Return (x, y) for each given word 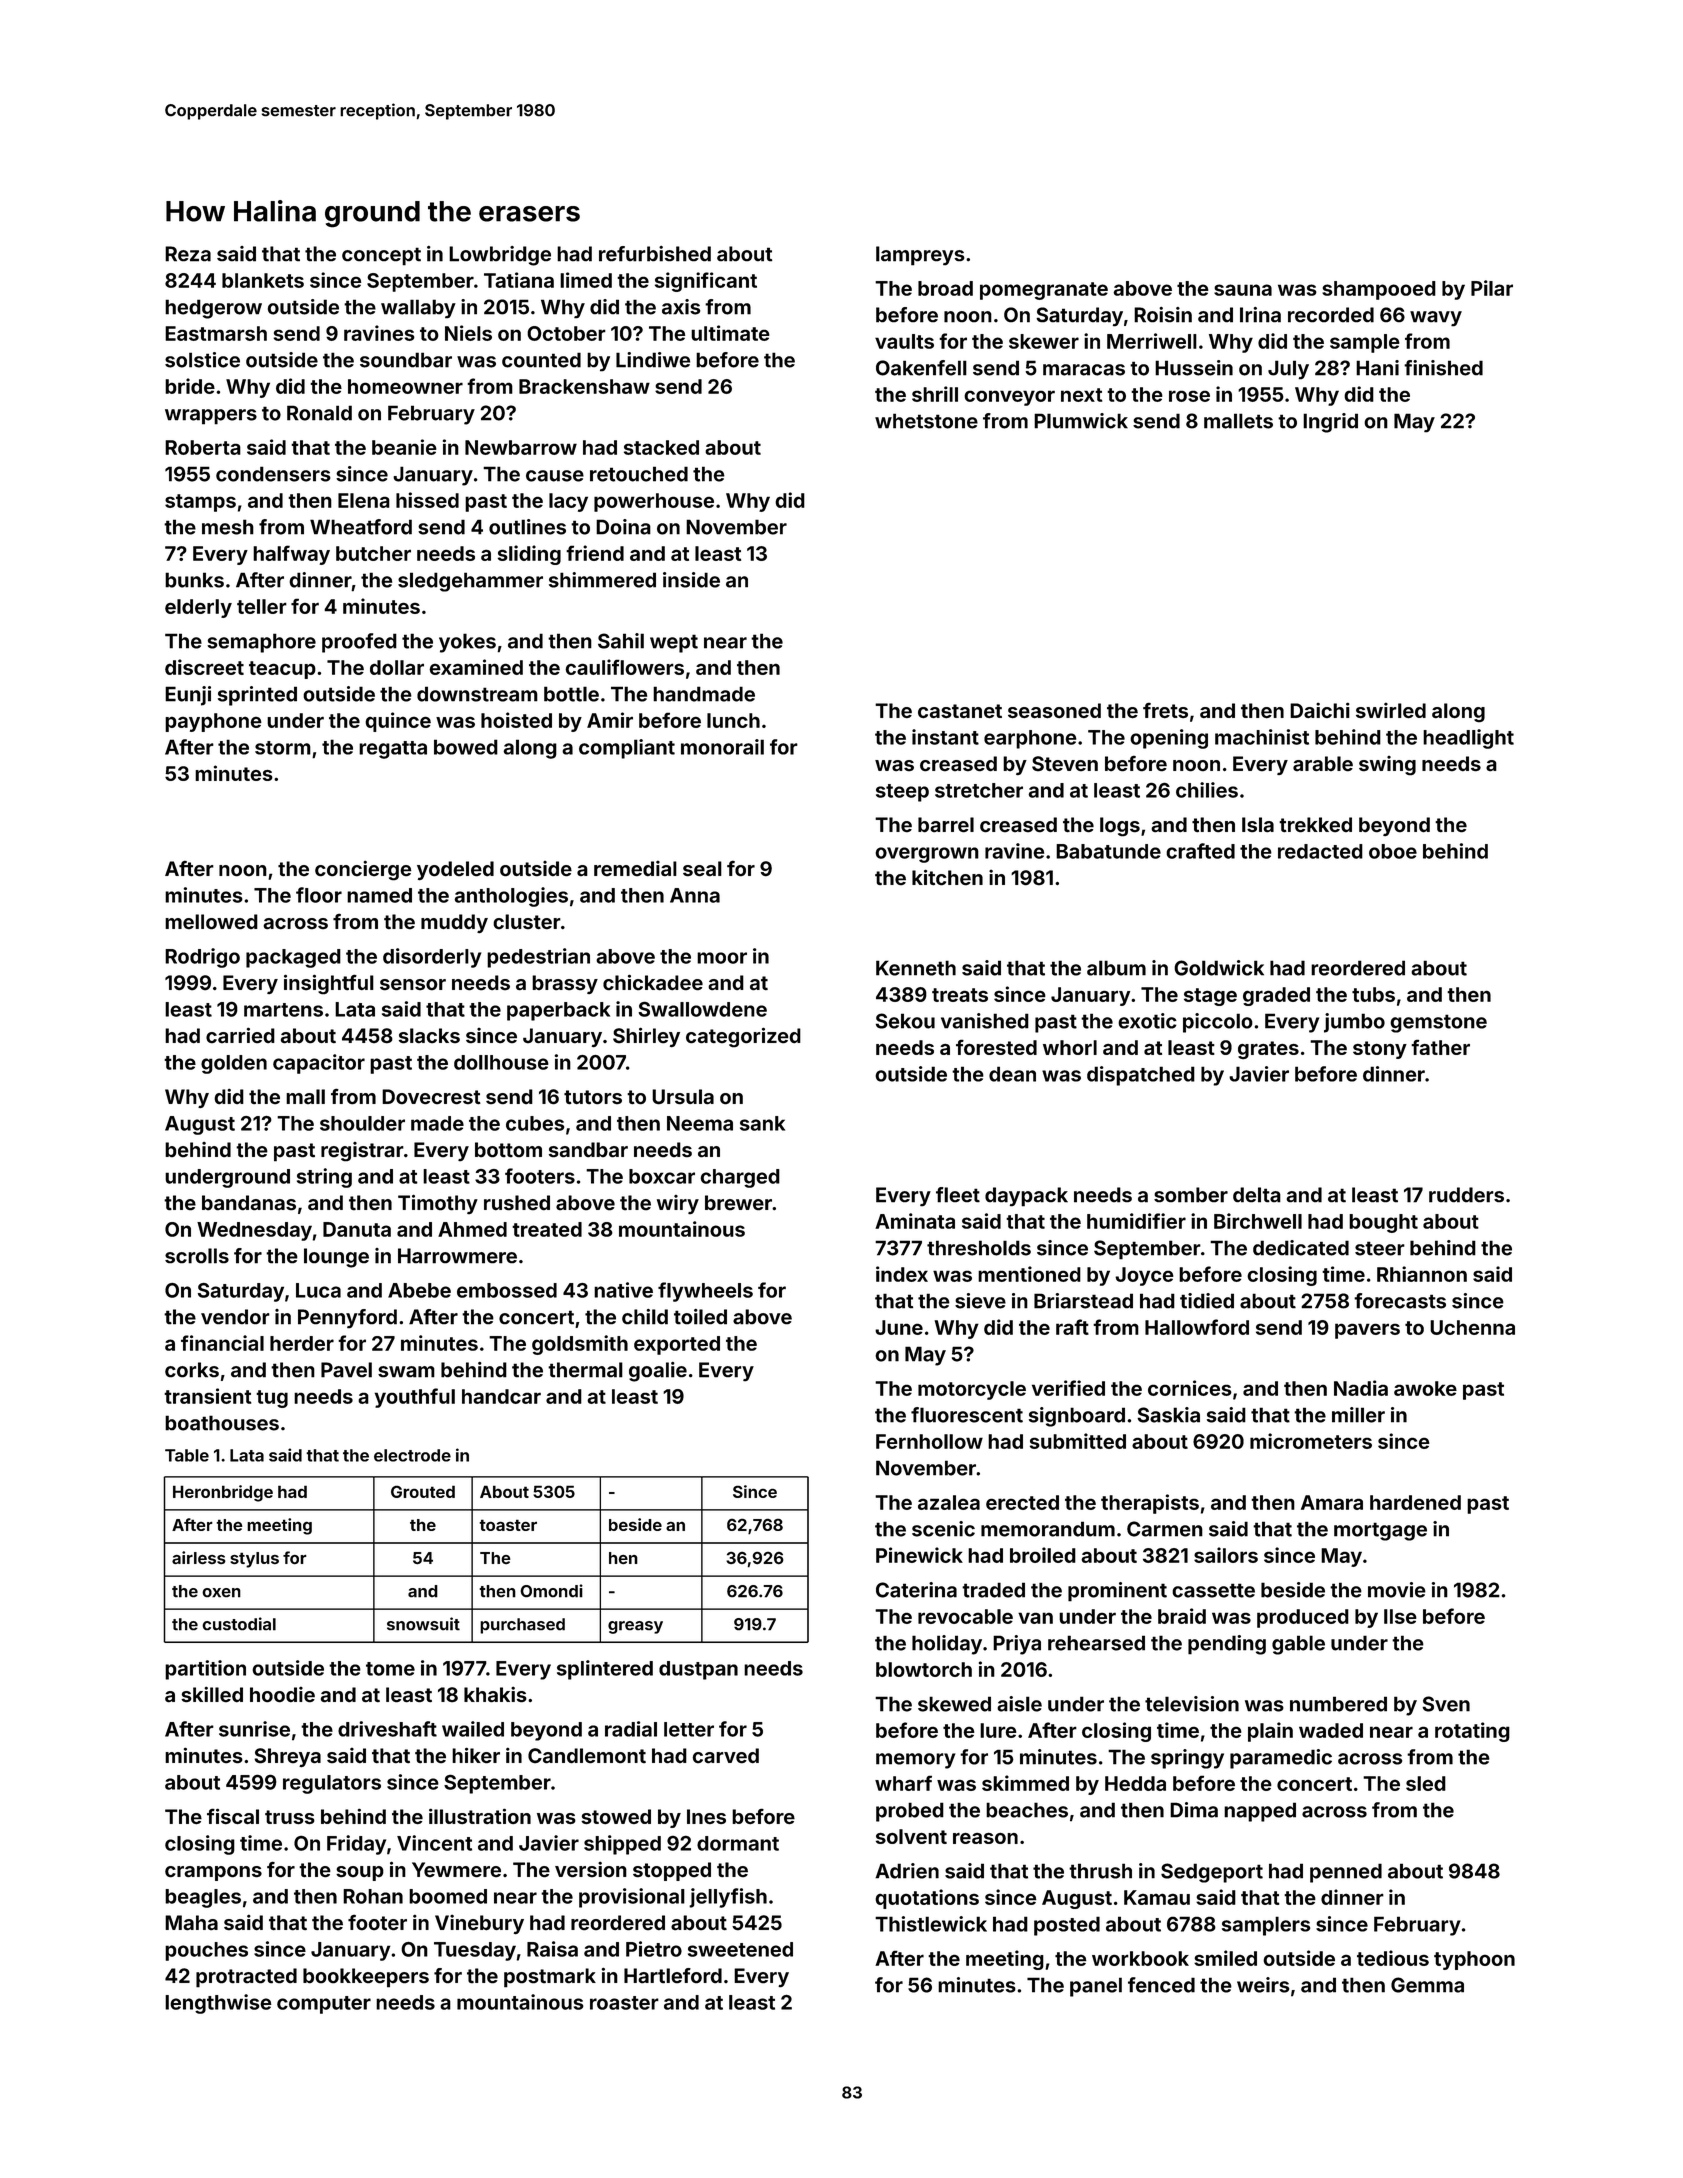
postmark (550, 1978)
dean (1012, 1074)
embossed (507, 1290)
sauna (1243, 290)
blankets (263, 280)
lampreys (920, 256)
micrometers (1311, 1441)
